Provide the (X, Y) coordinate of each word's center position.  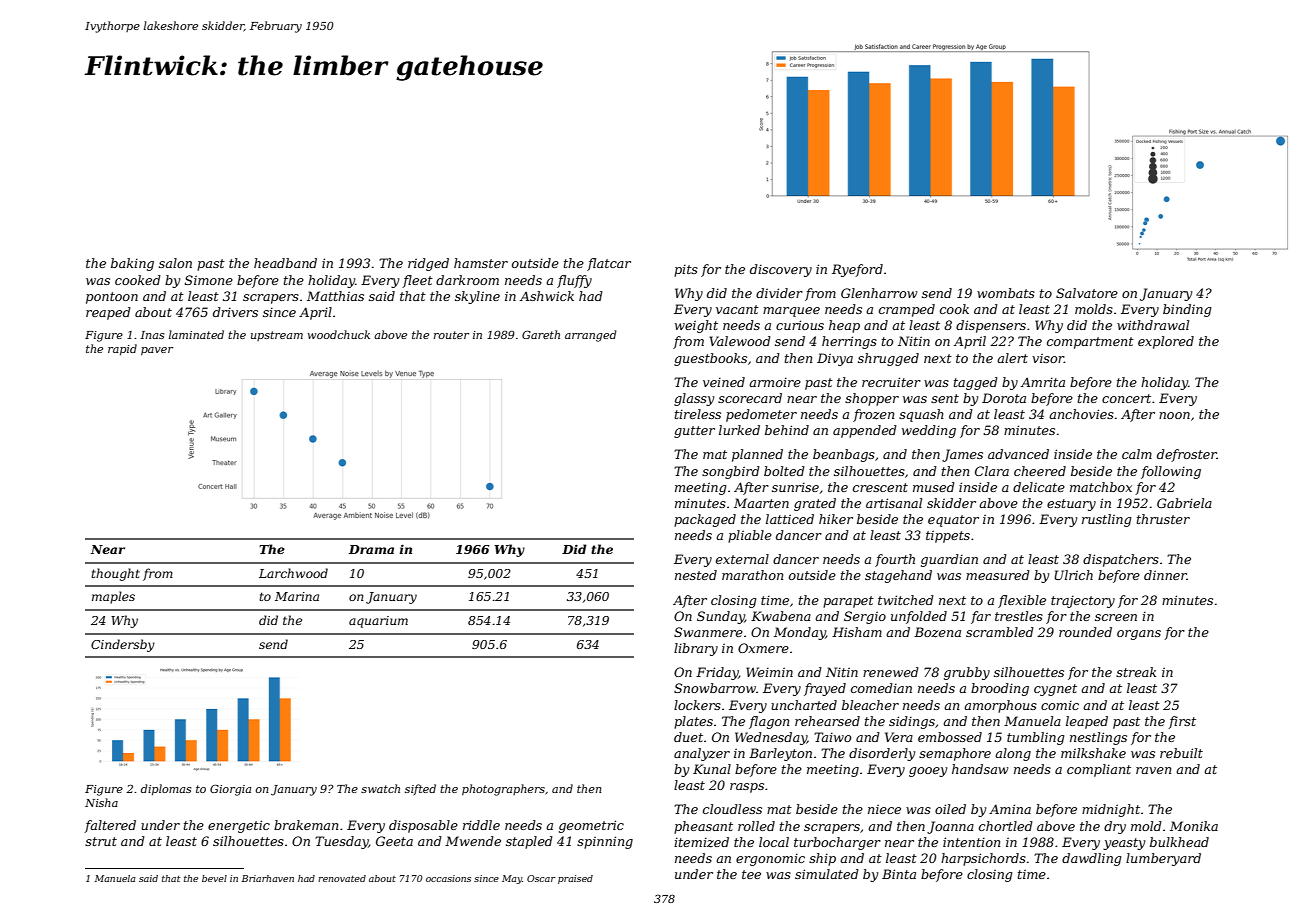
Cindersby (123, 645)
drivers (235, 312)
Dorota (1004, 398)
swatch (380, 788)
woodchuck (339, 334)
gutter (694, 432)
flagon (769, 722)
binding (1187, 310)
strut (101, 841)
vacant (737, 309)
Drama (371, 549)
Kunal (712, 769)
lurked (739, 430)
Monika (1194, 826)
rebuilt (1181, 753)
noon (1174, 415)
